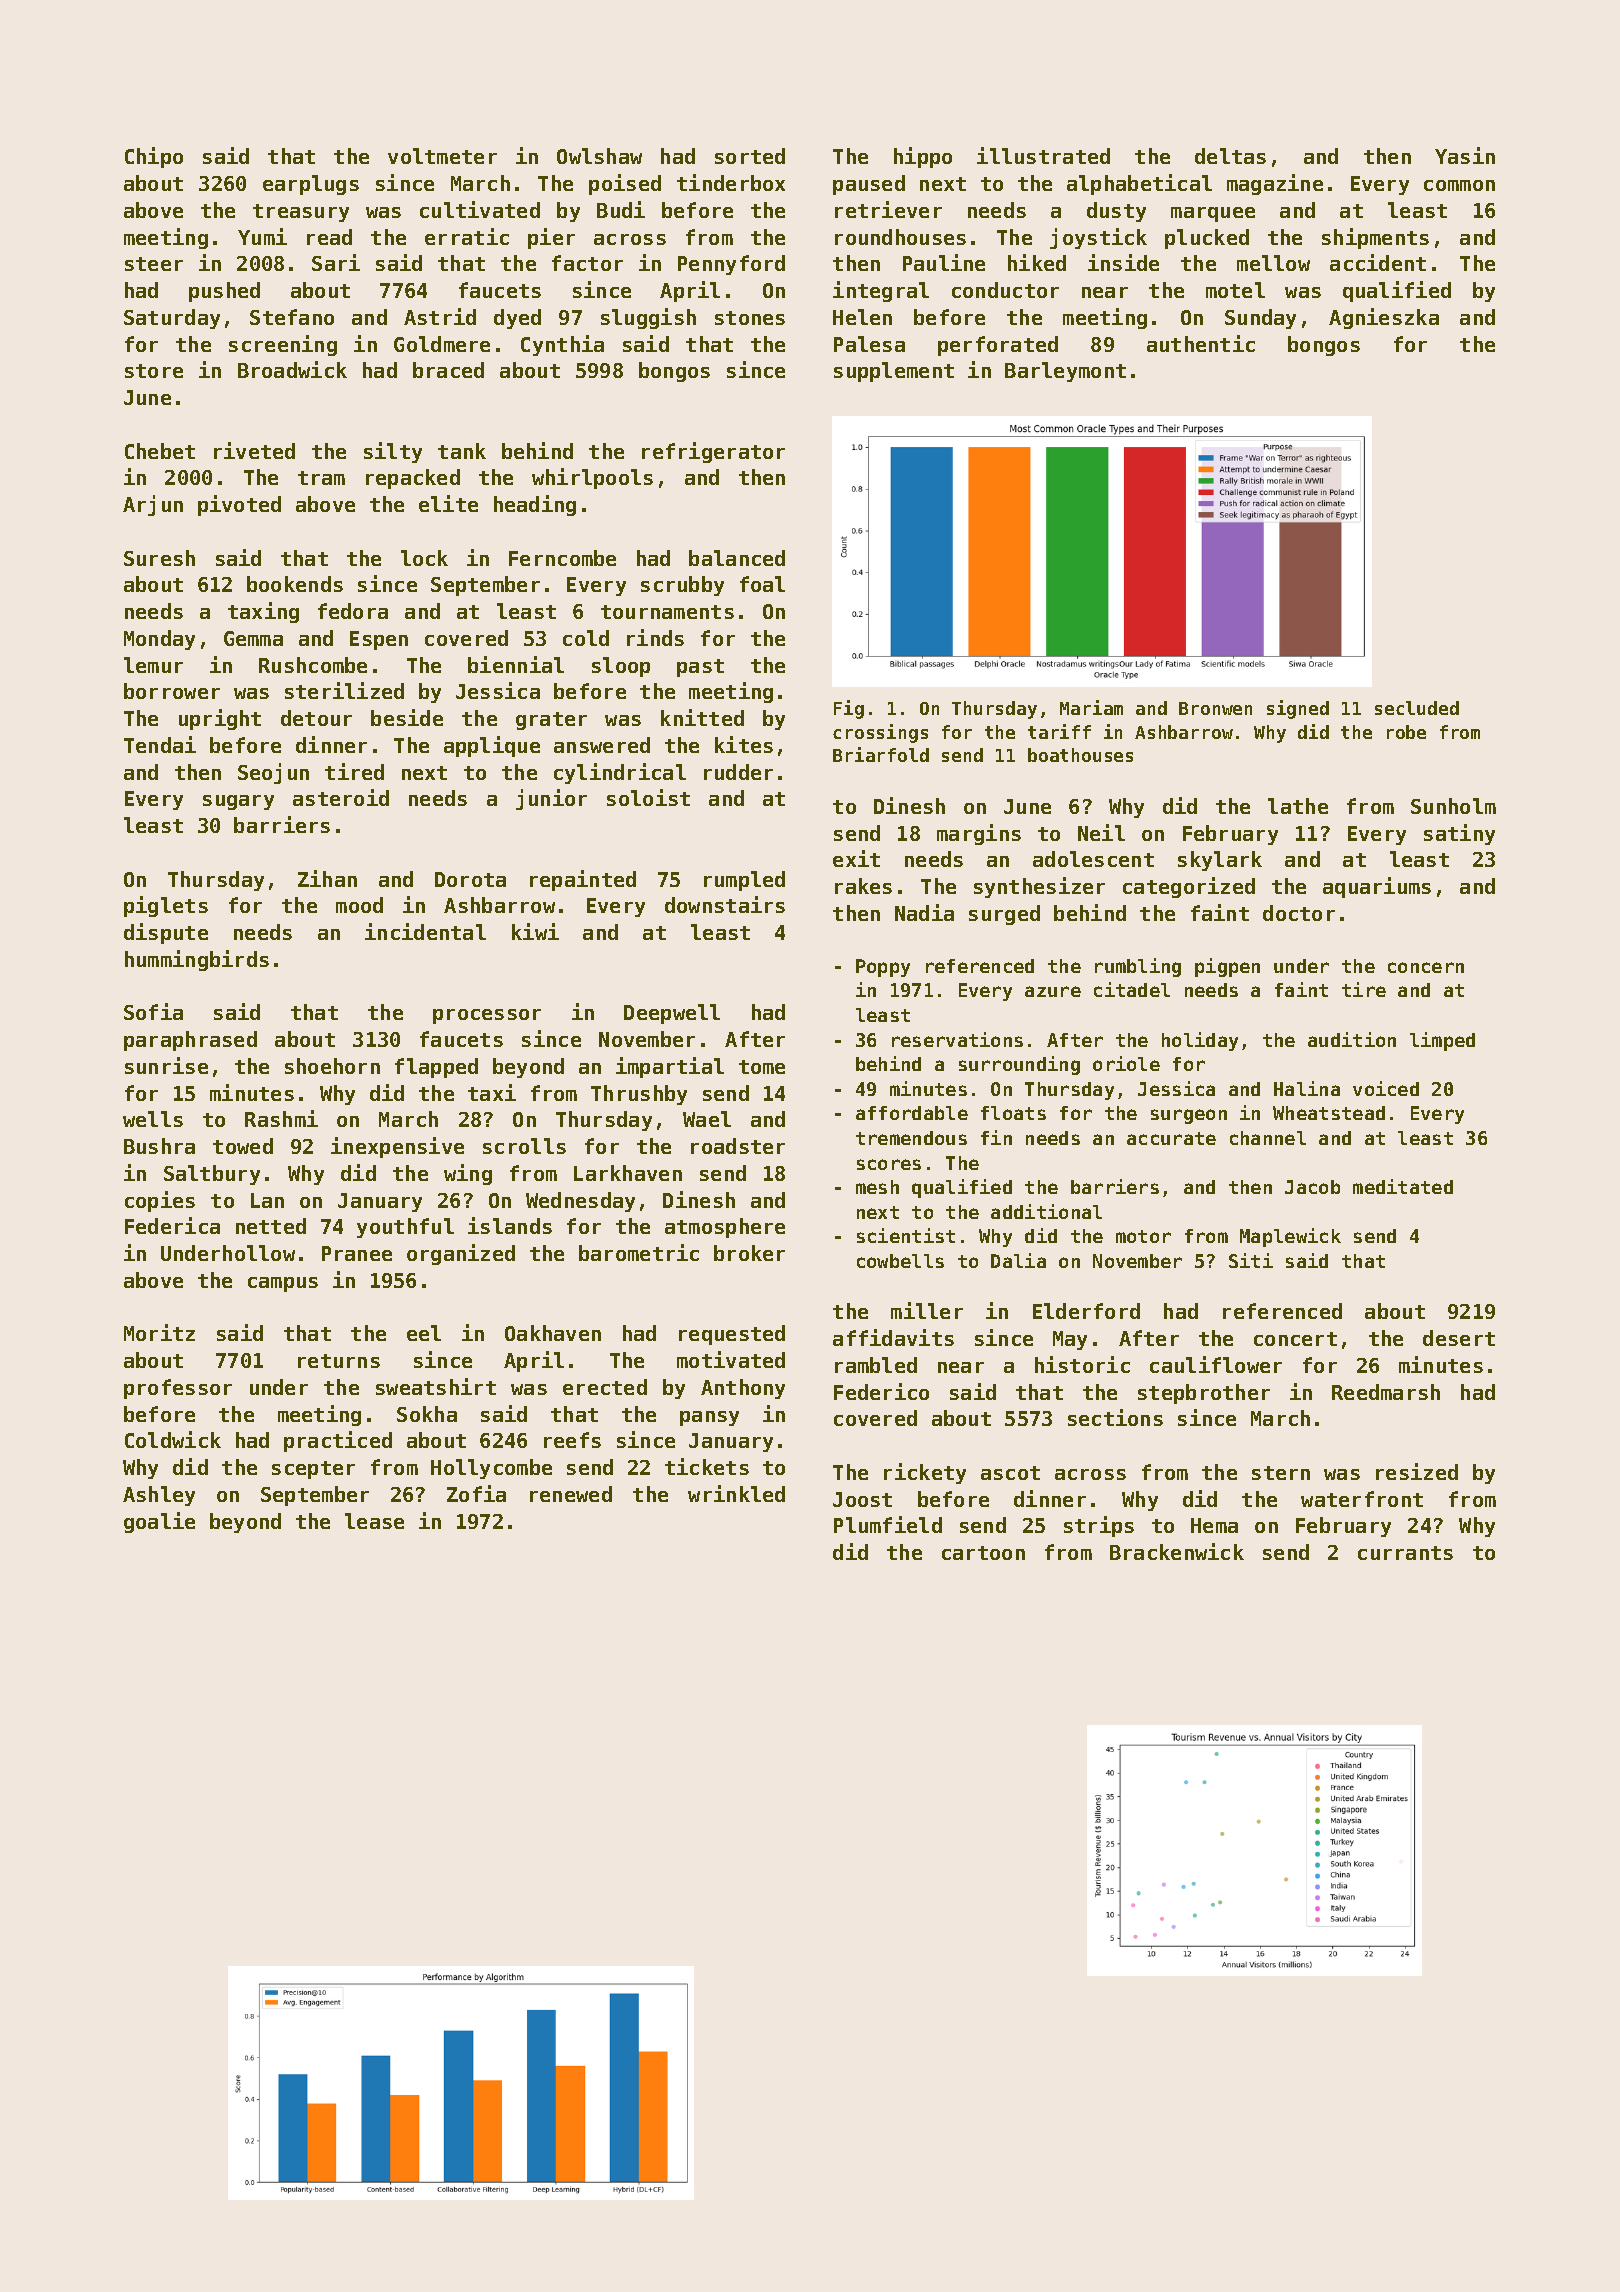  I want to click on goalie, so click(159, 1522).
